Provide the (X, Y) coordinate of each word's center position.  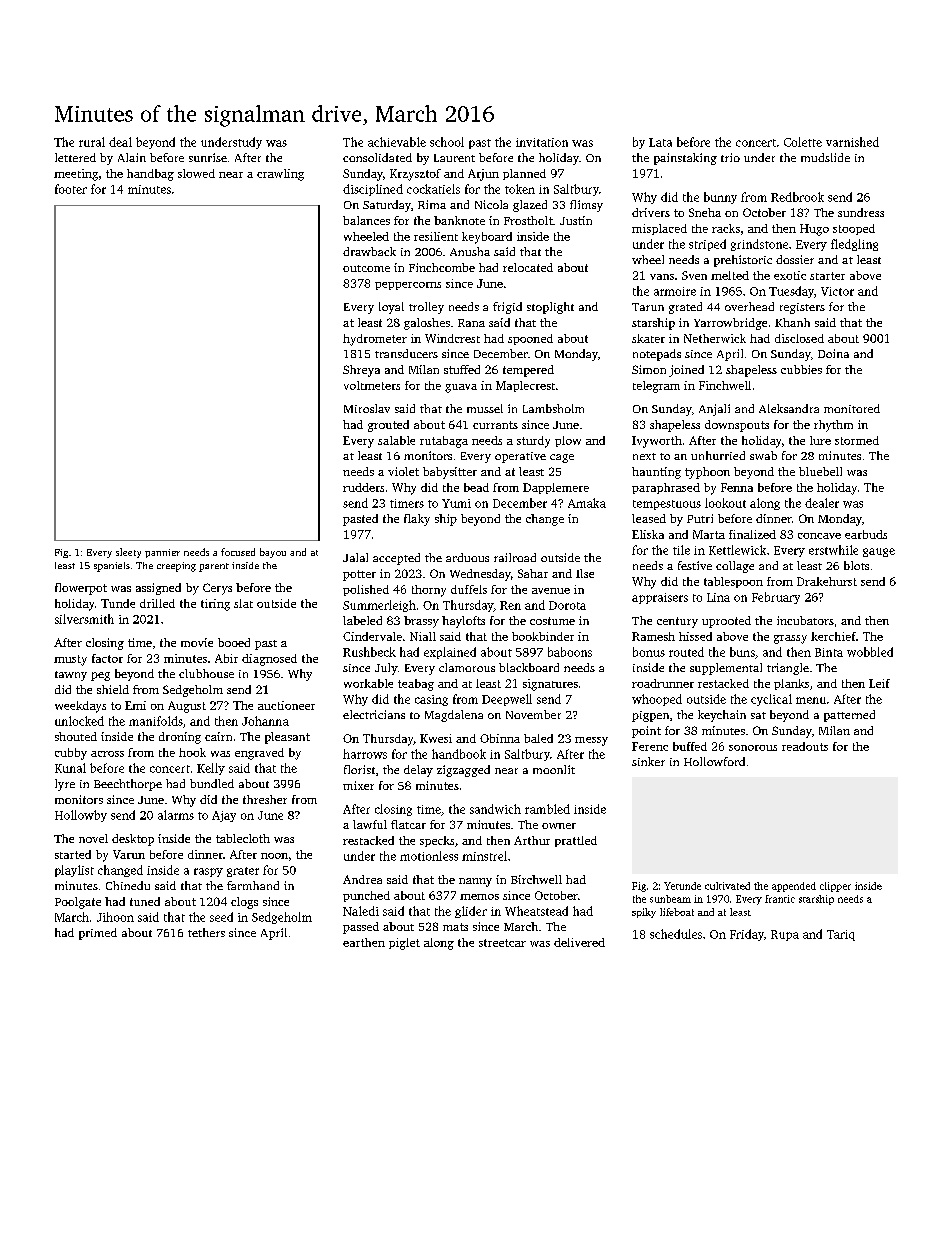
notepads (657, 355)
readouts (805, 746)
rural (92, 142)
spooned (530, 339)
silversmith (84, 619)
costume (552, 621)
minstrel (484, 856)
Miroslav (367, 408)
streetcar (502, 943)
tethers (206, 932)
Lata (660, 142)
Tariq (841, 935)
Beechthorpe (128, 785)
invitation (542, 142)
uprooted (726, 622)
